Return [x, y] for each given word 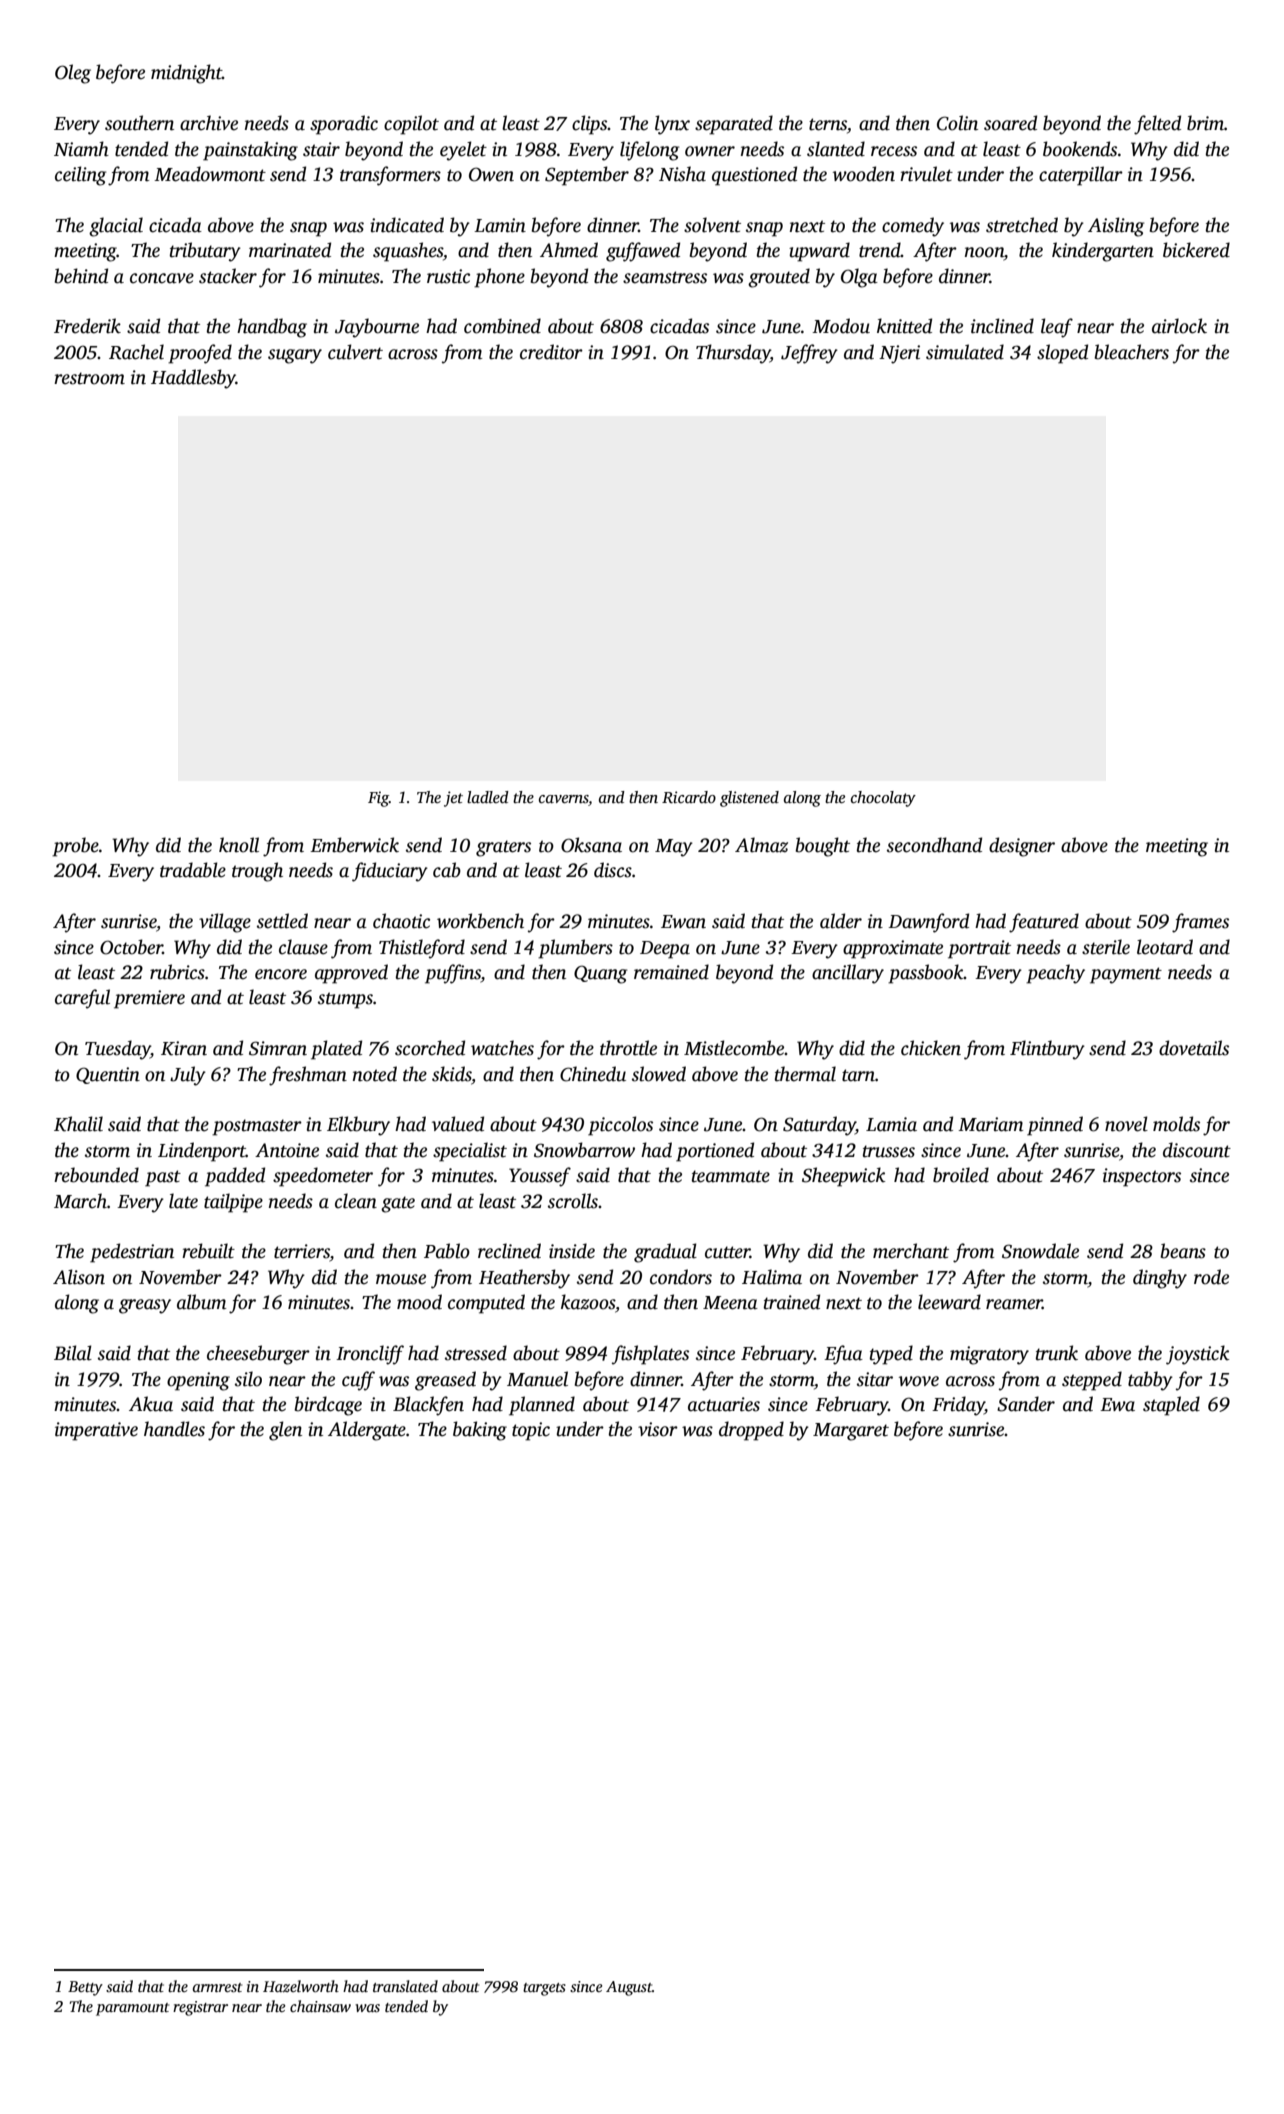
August [629, 1988]
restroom [89, 378]
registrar [200, 2008]
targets [544, 1989]
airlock [1179, 326]
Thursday [733, 354]
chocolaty [883, 799]
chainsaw [320, 2006]
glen [285, 1431]
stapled [1171, 1406]
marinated [290, 250]
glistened [749, 799]
